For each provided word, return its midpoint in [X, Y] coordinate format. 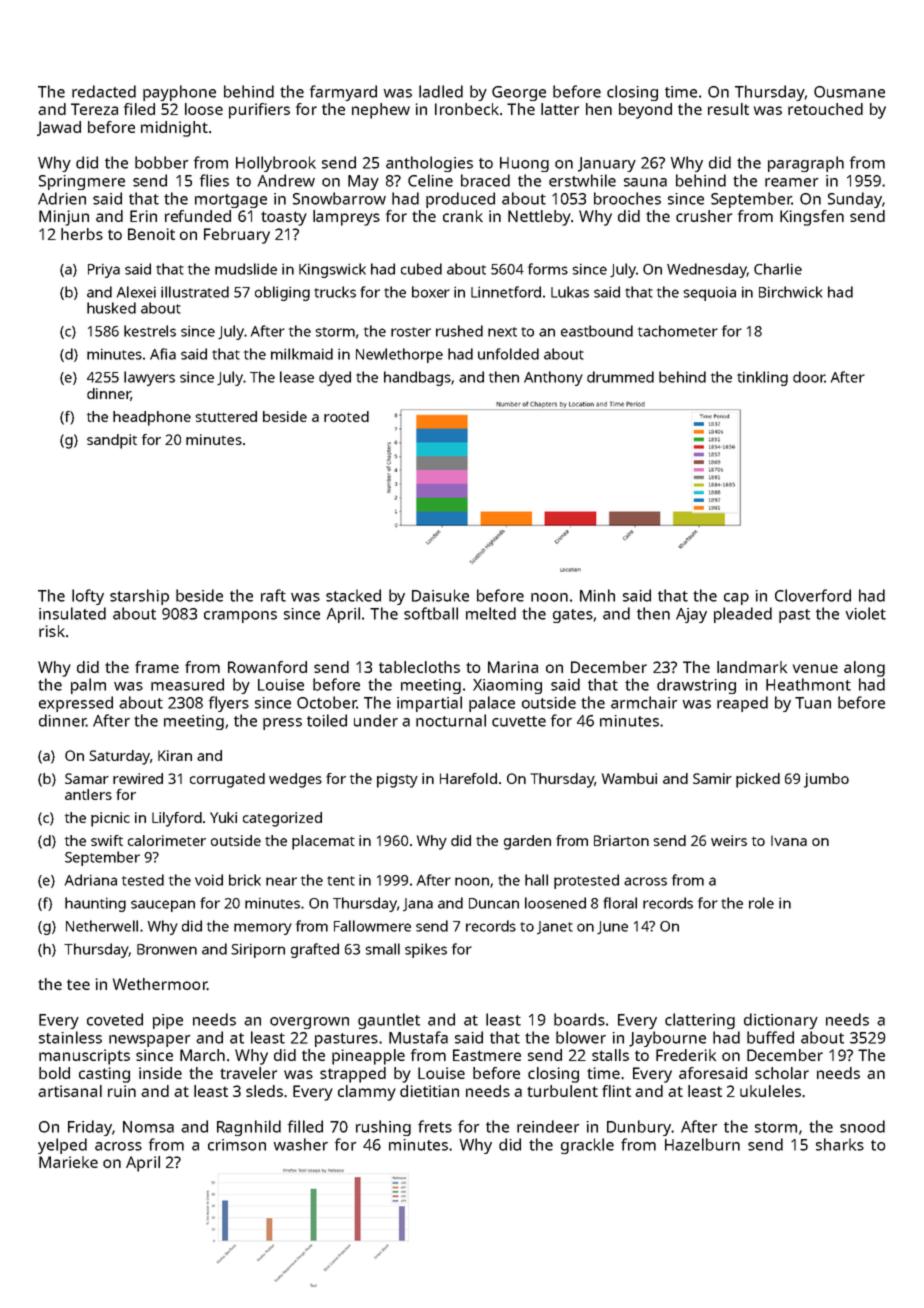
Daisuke [440, 595]
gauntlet [389, 1021]
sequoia [709, 293]
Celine [430, 180]
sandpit [112, 441]
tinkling [762, 378]
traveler [248, 1073]
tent [341, 881]
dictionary [781, 1021]
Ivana [789, 840]
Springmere [82, 182]
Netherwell [102, 926]
